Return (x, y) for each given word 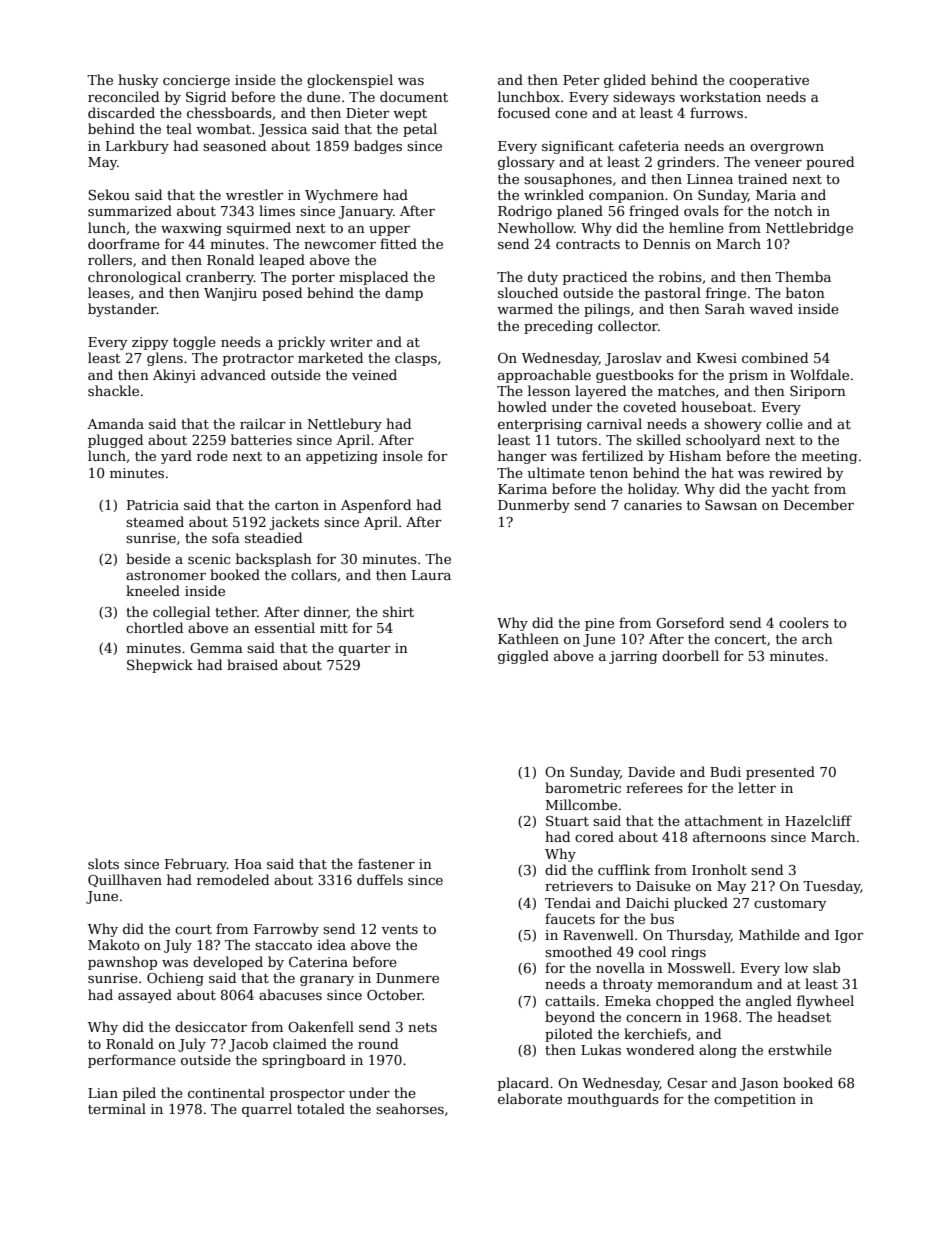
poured (830, 163)
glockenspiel (350, 81)
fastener (386, 863)
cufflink (624, 869)
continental (226, 1092)
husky (138, 81)
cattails (570, 1000)
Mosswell (699, 967)
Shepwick (160, 666)
